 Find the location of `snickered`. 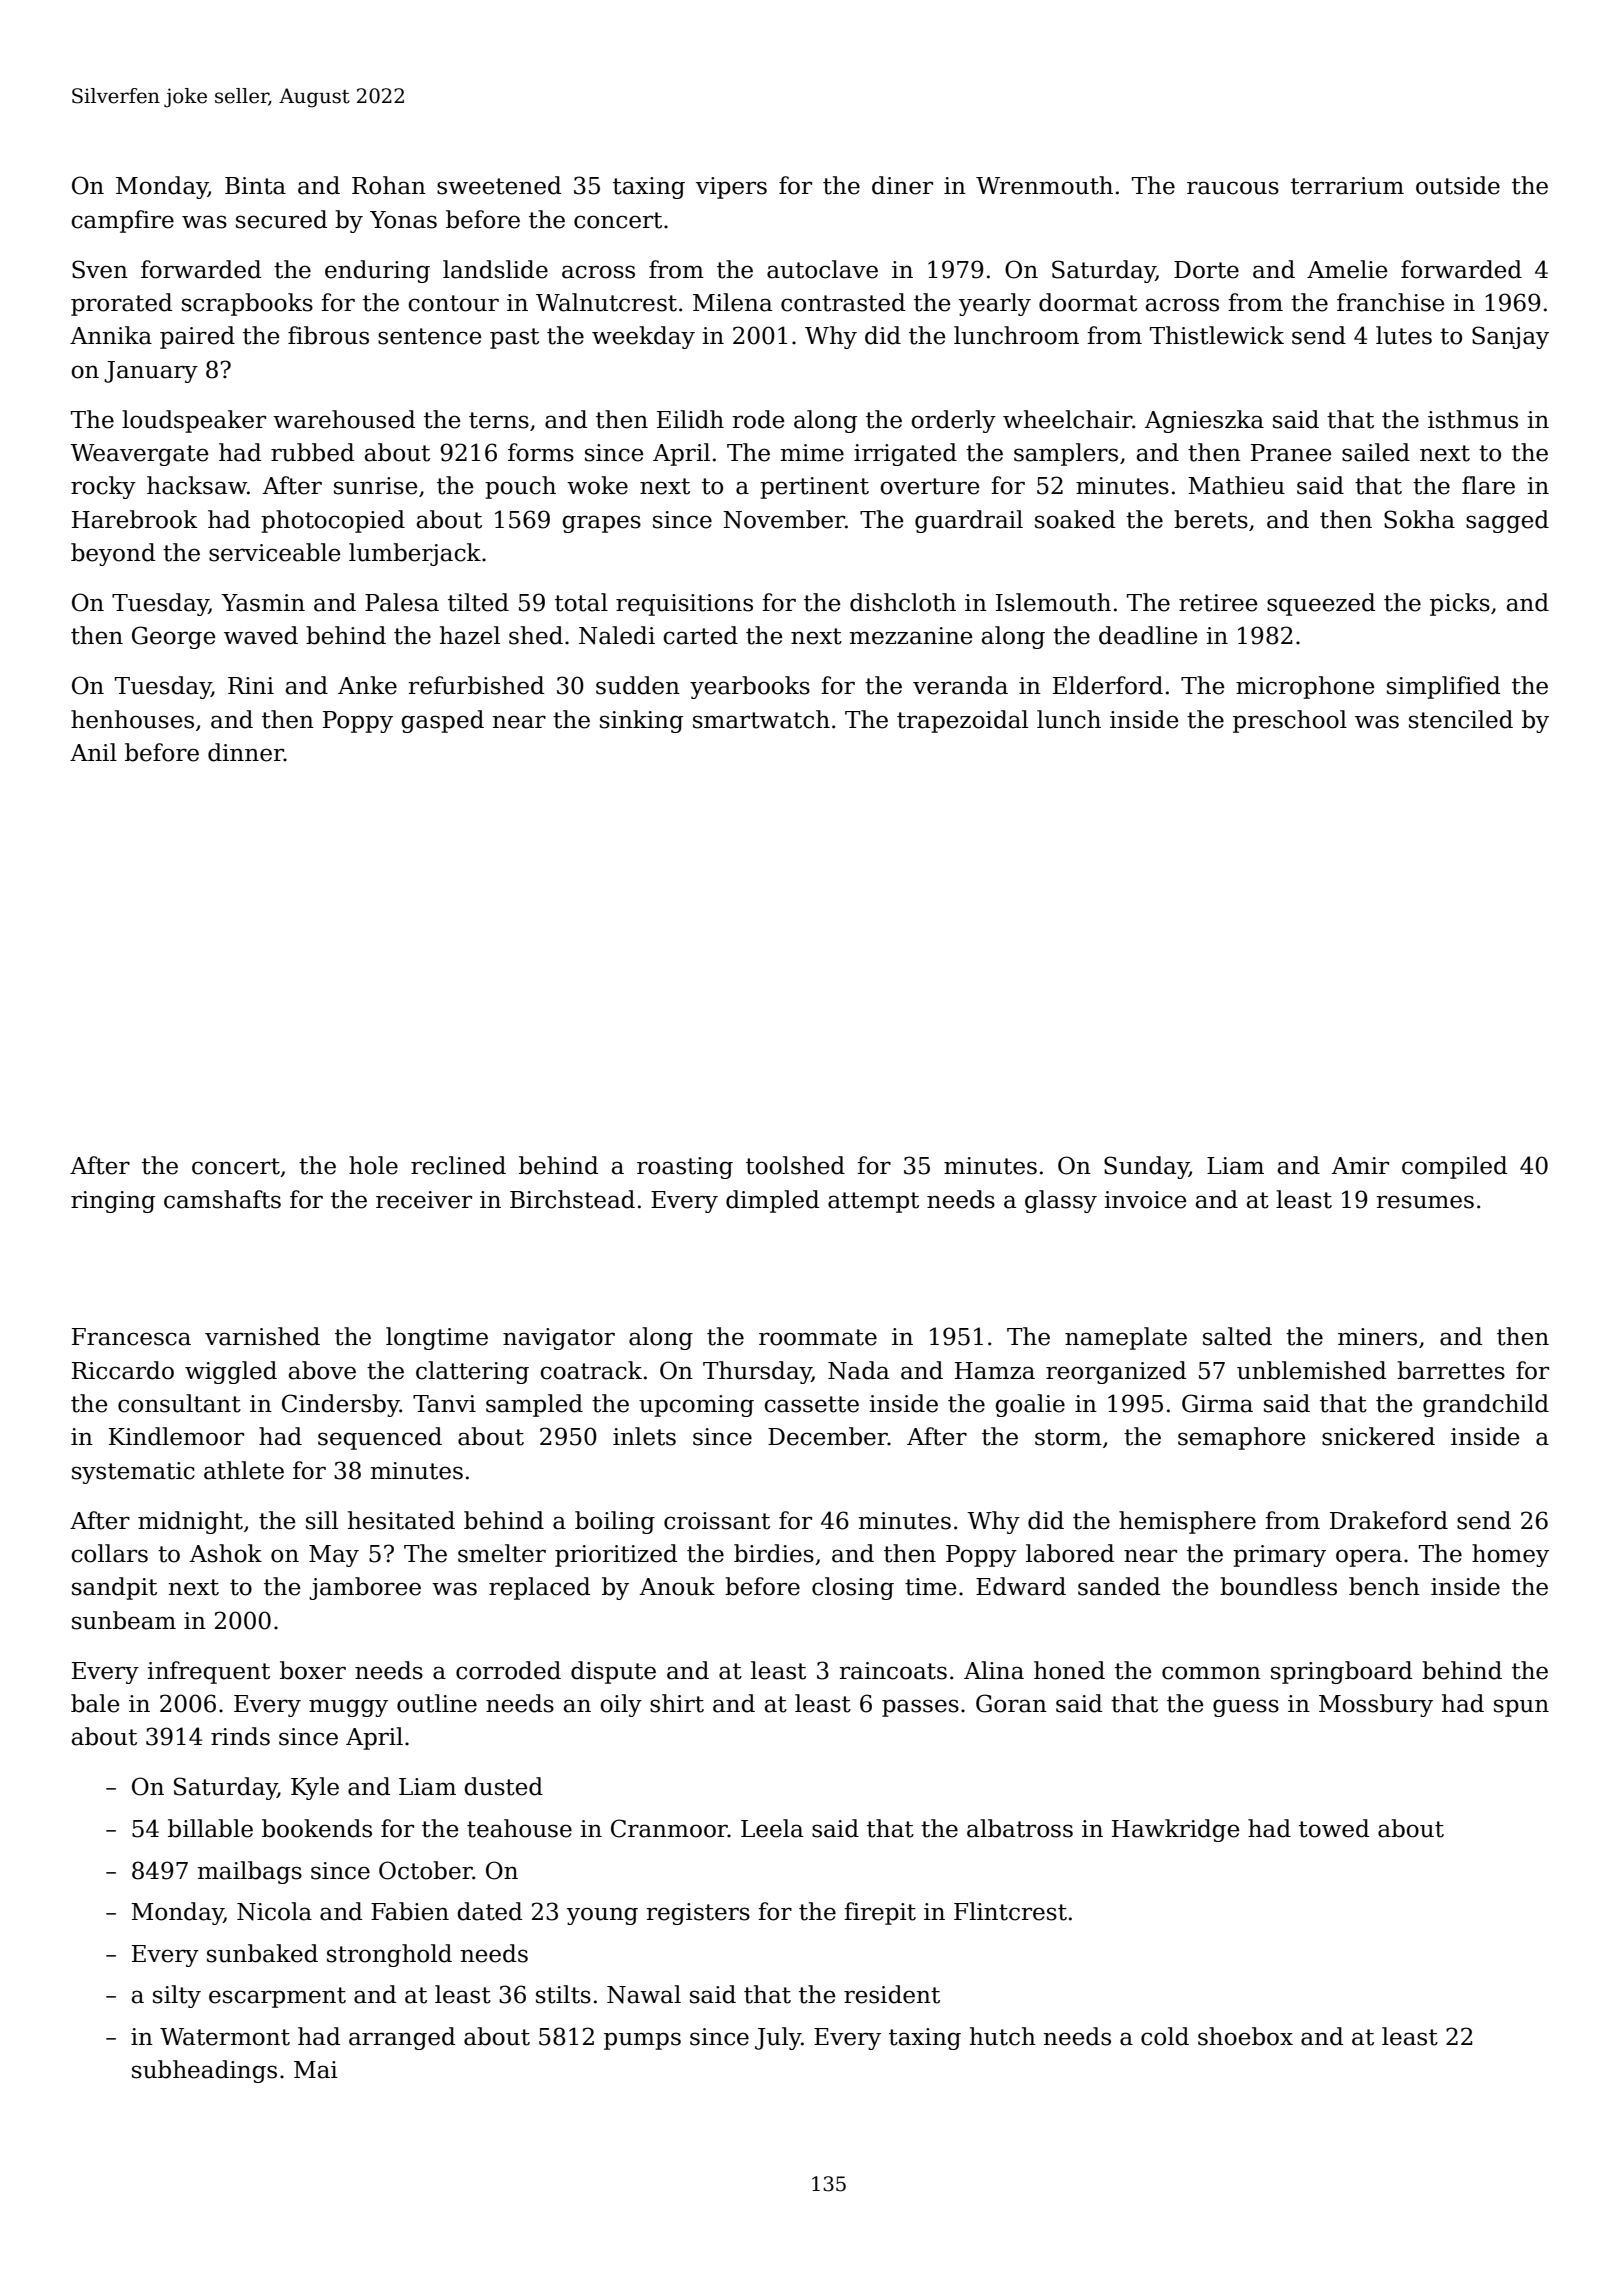

snickered is located at coordinates (1378, 1436).
